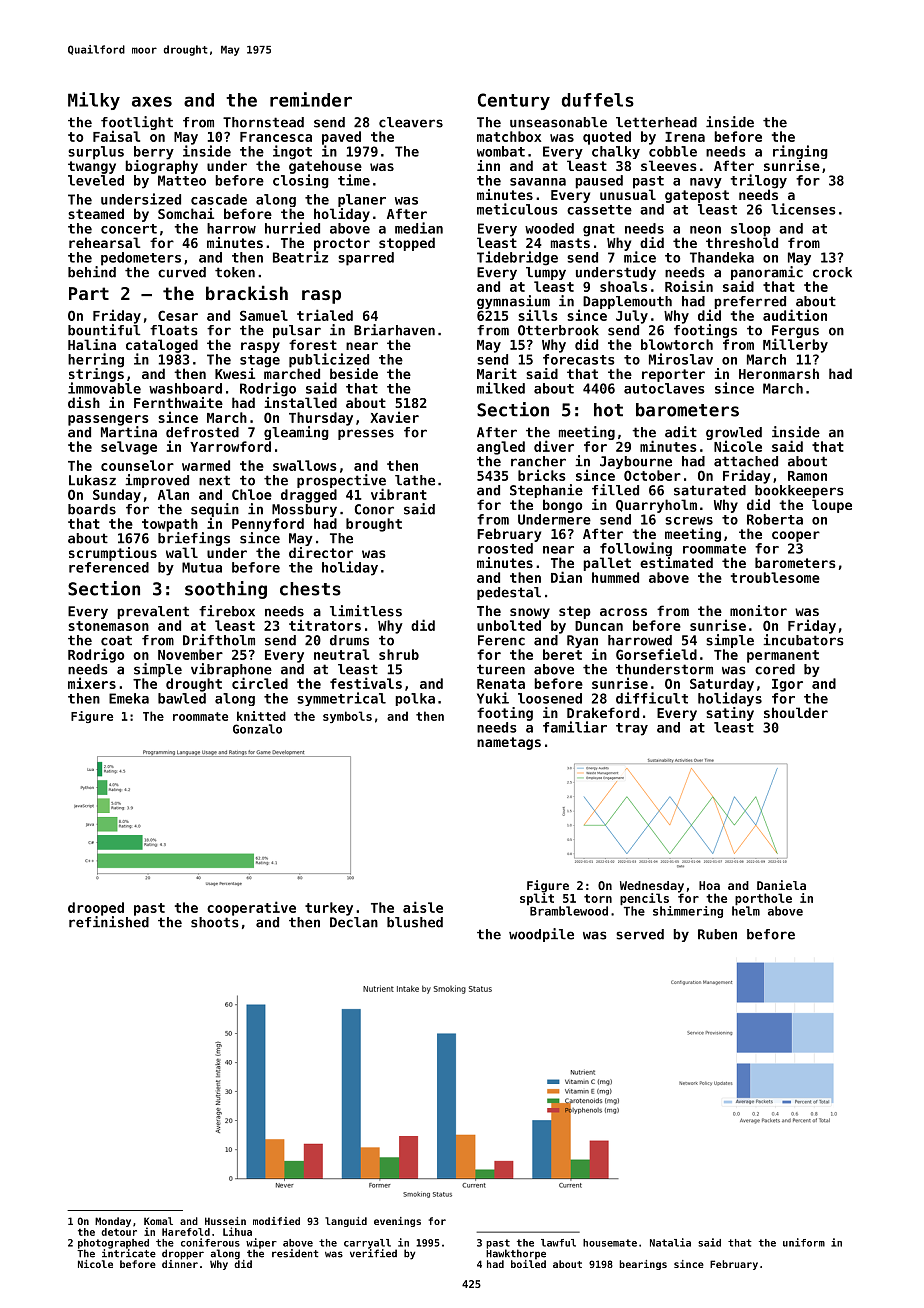  I want to click on detour, so click(119, 1232).
